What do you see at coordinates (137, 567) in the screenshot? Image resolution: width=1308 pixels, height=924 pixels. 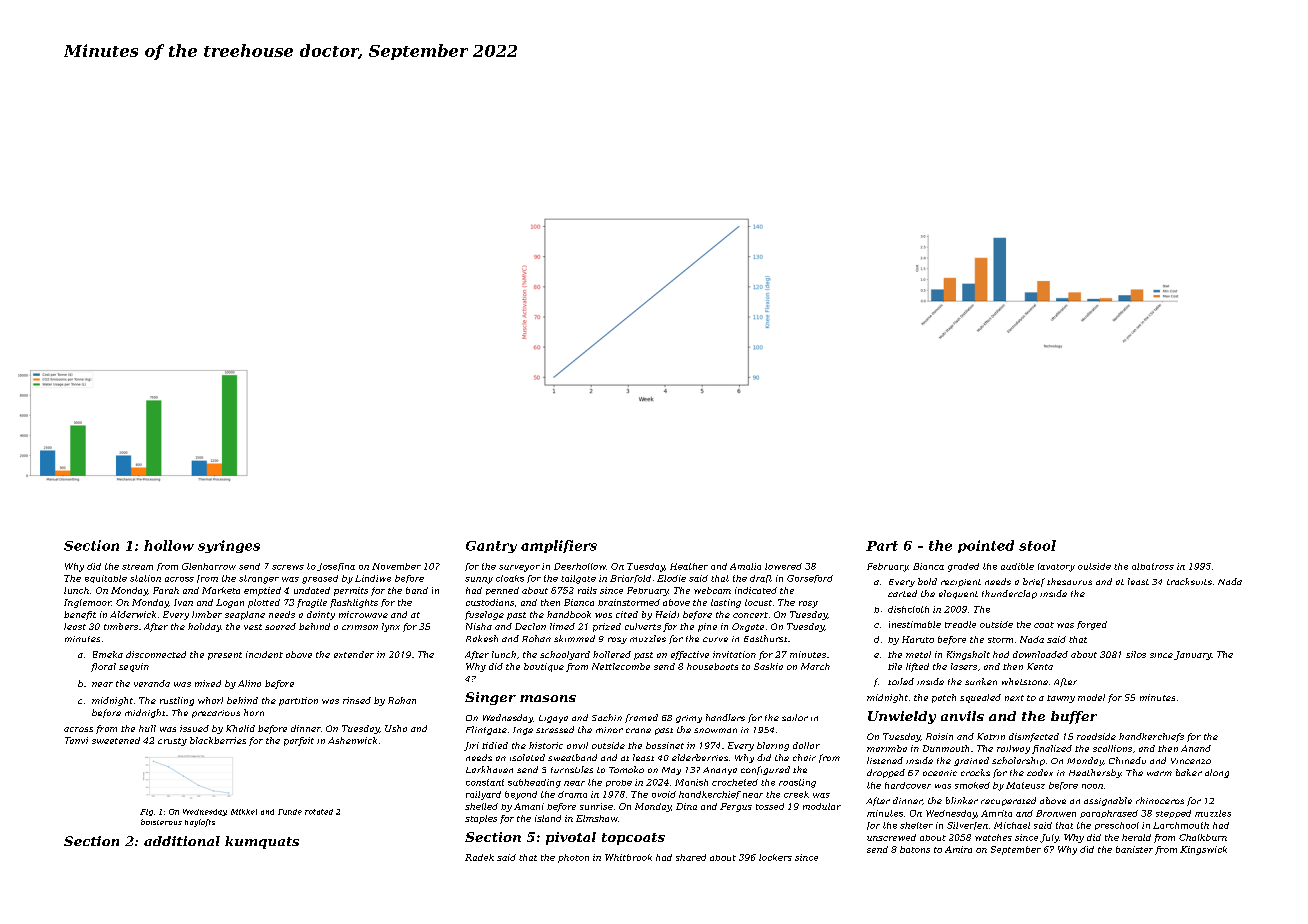 I see `stream` at bounding box center [137, 567].
